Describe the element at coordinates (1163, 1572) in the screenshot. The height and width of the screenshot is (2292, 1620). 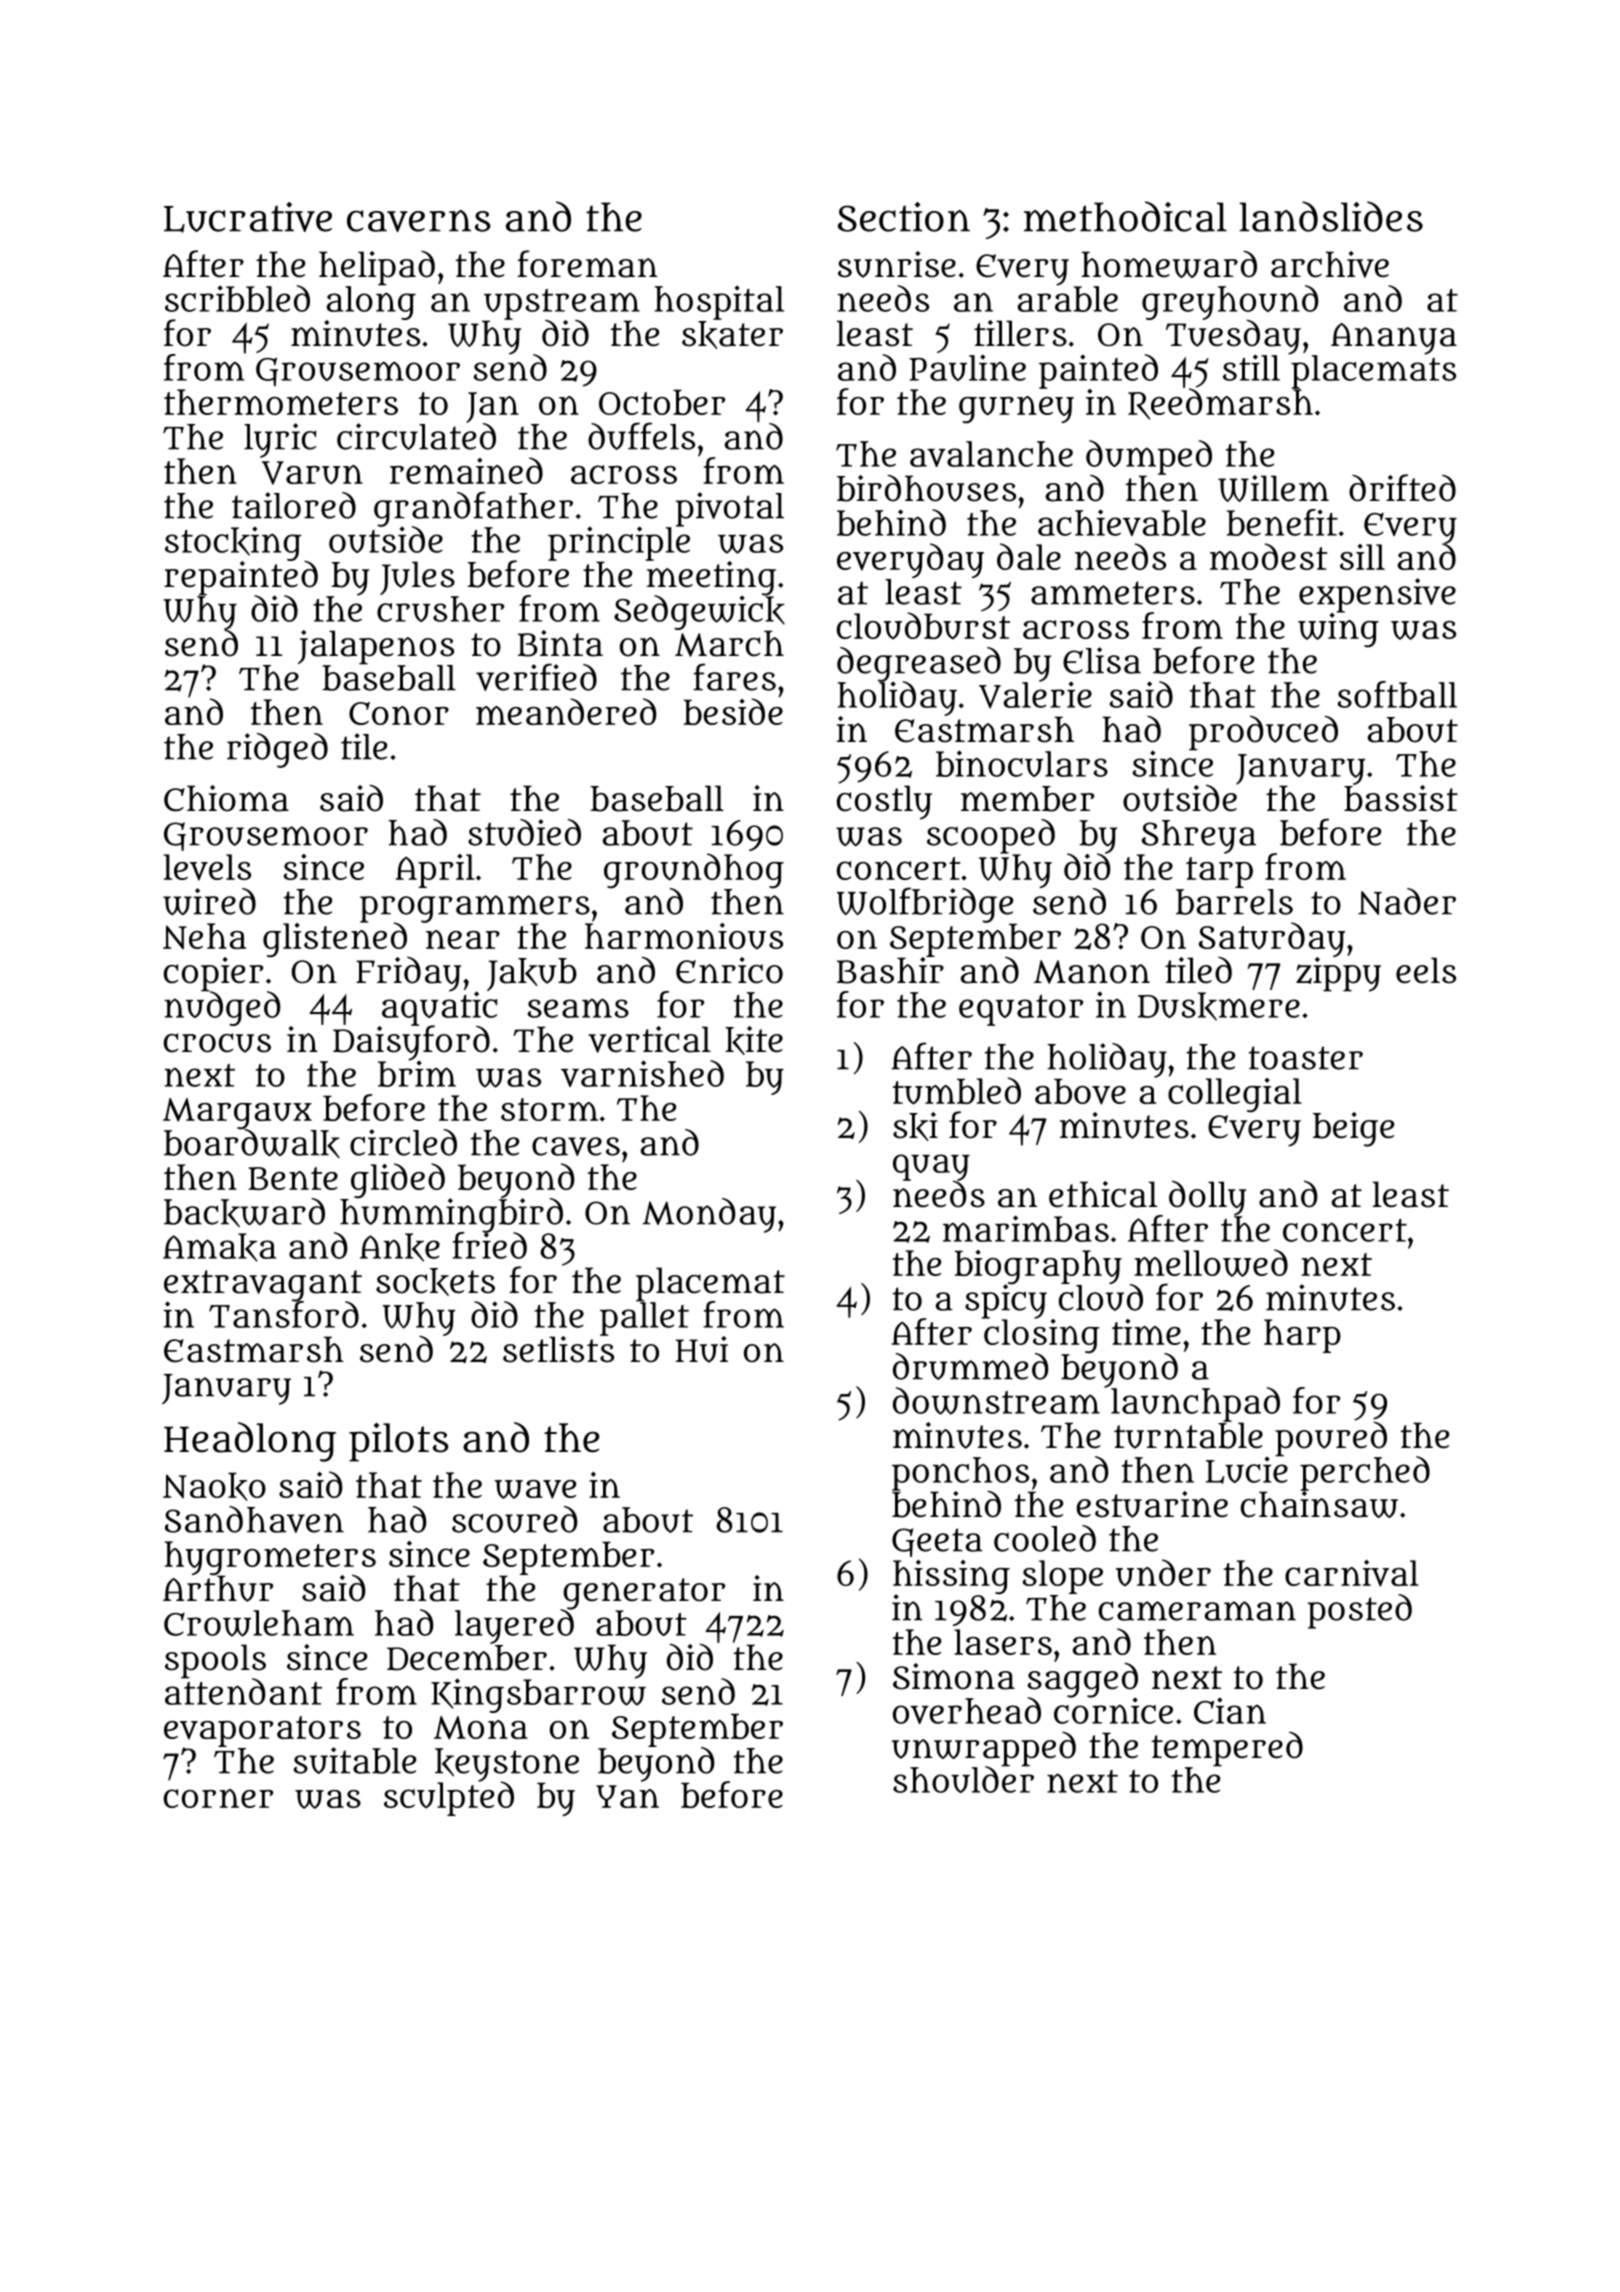
I see `under` at that location.
